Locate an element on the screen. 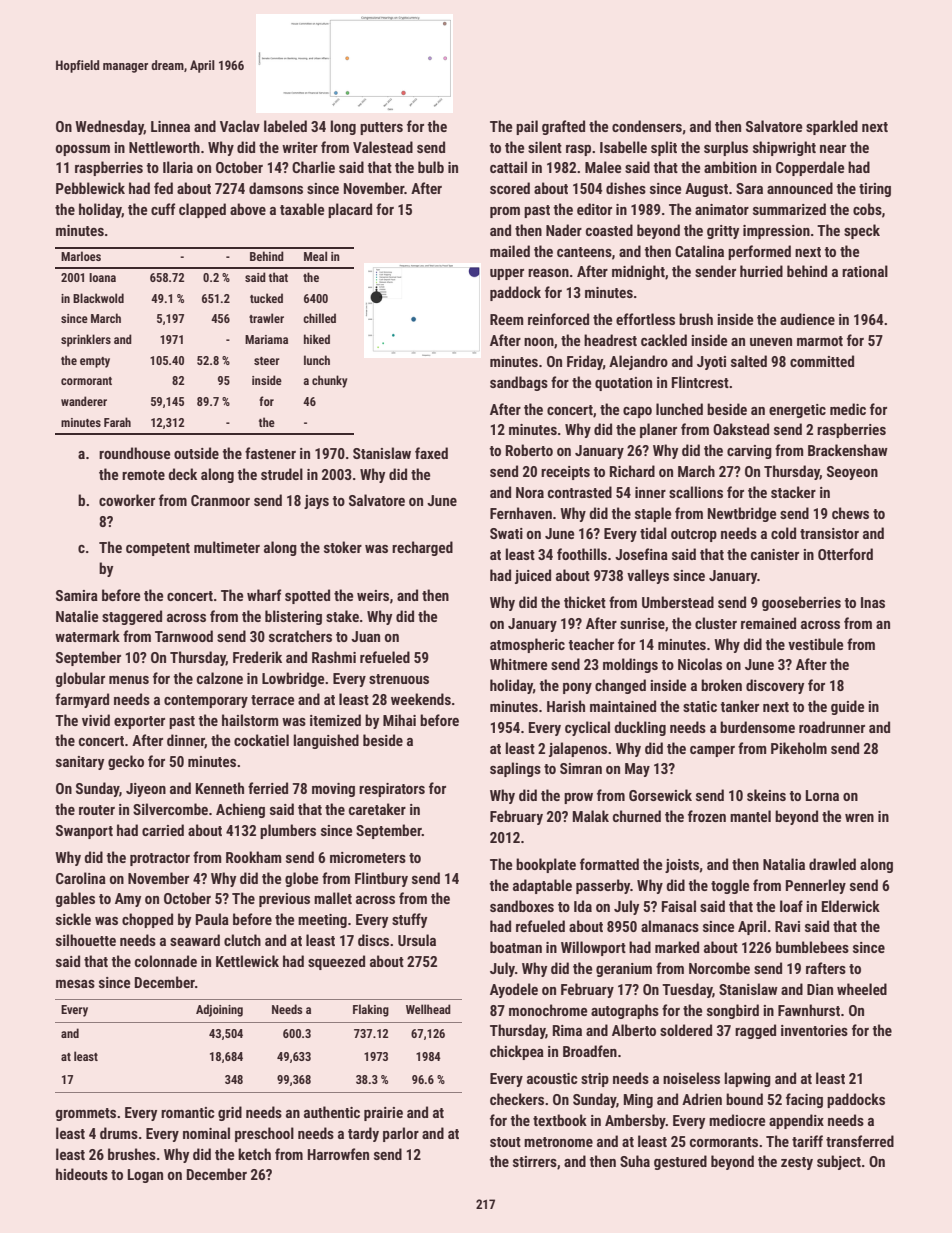  medic is located at coordinates (848, 409).
